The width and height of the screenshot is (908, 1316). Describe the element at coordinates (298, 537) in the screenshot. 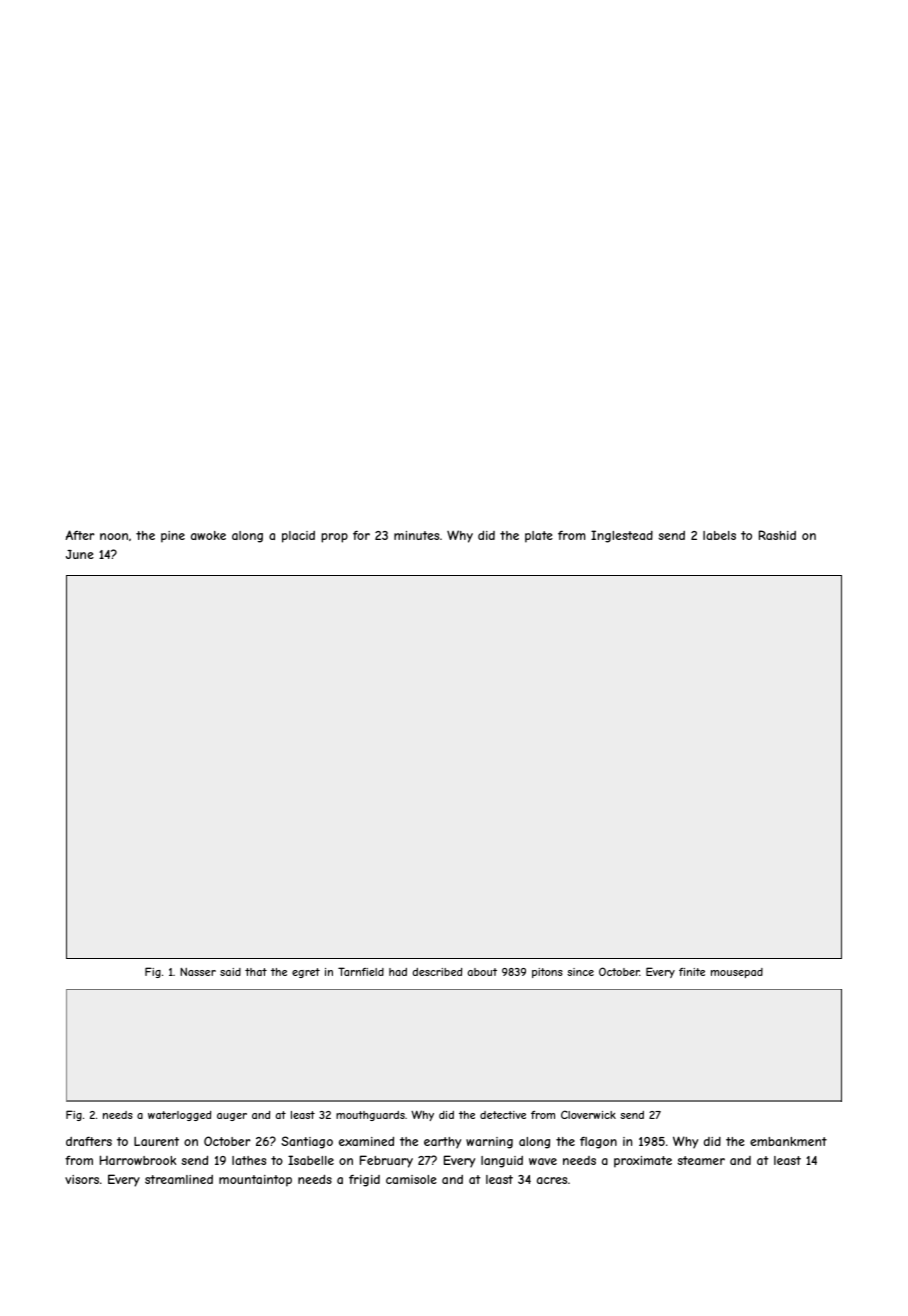

I see `placid` at that location.
